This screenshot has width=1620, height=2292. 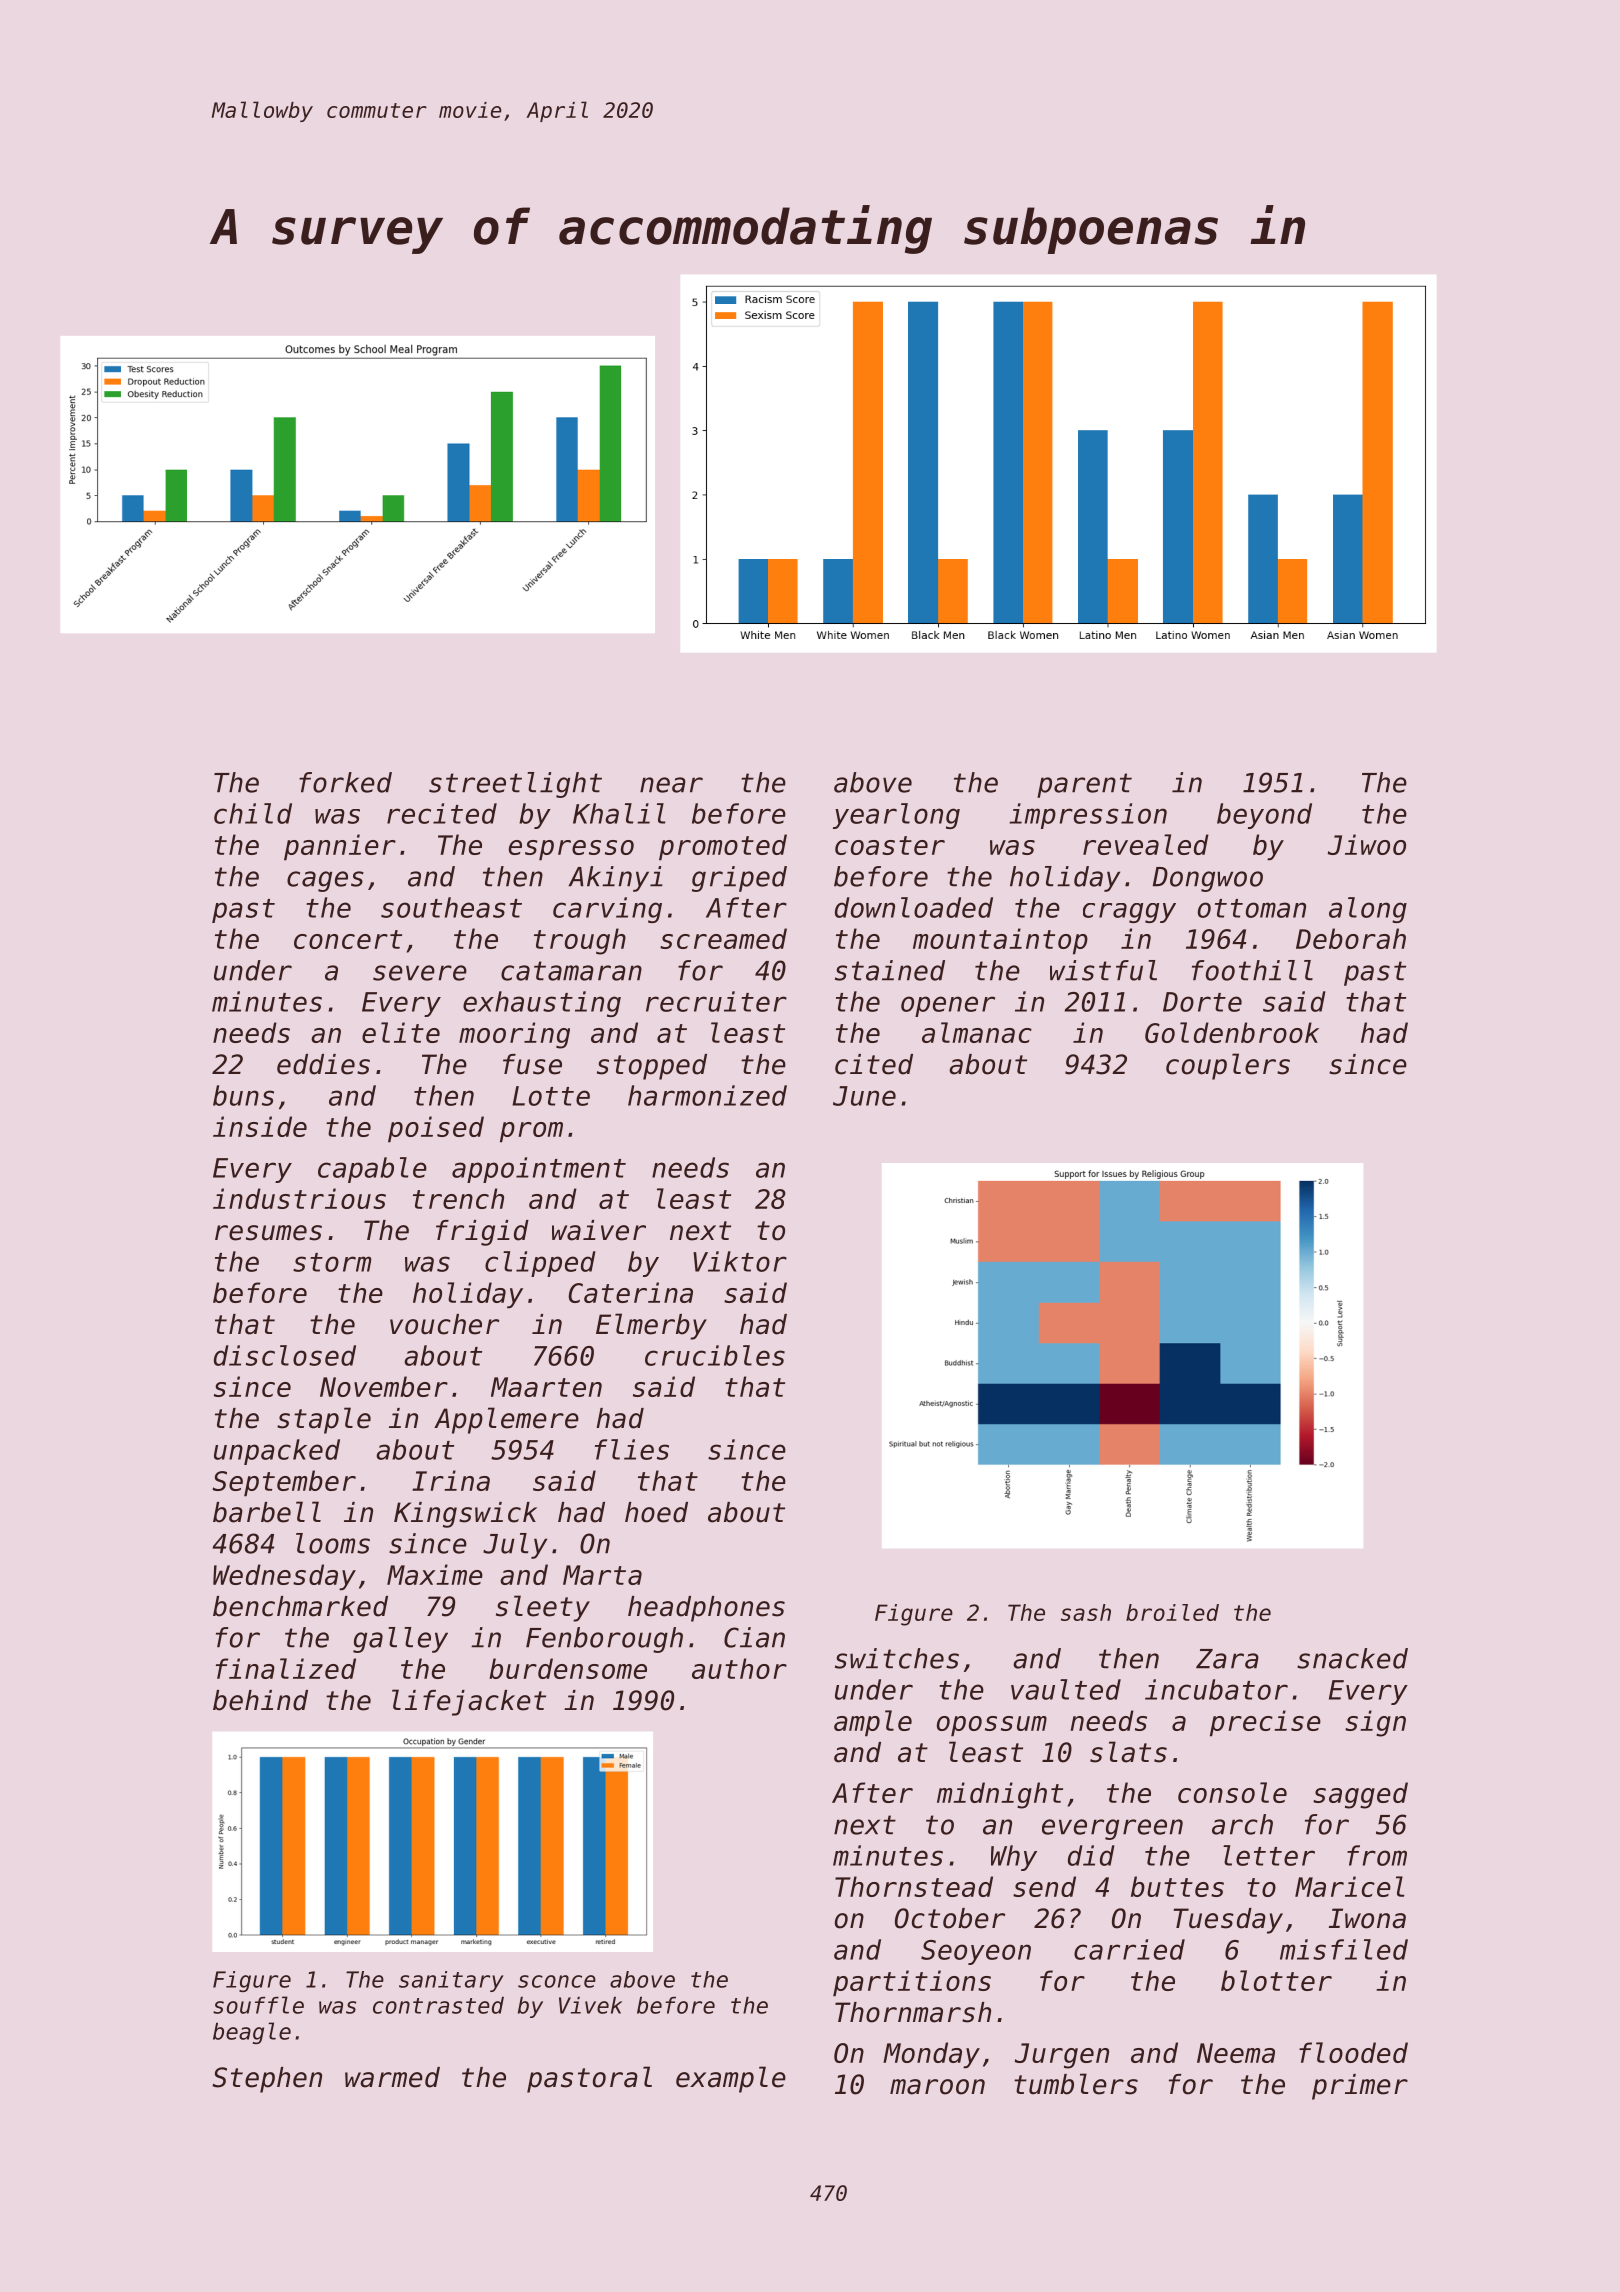 What do you see at coordinates (1368, 910) in the screenshot?
I see `along` at bounding box center [1368, 910].
